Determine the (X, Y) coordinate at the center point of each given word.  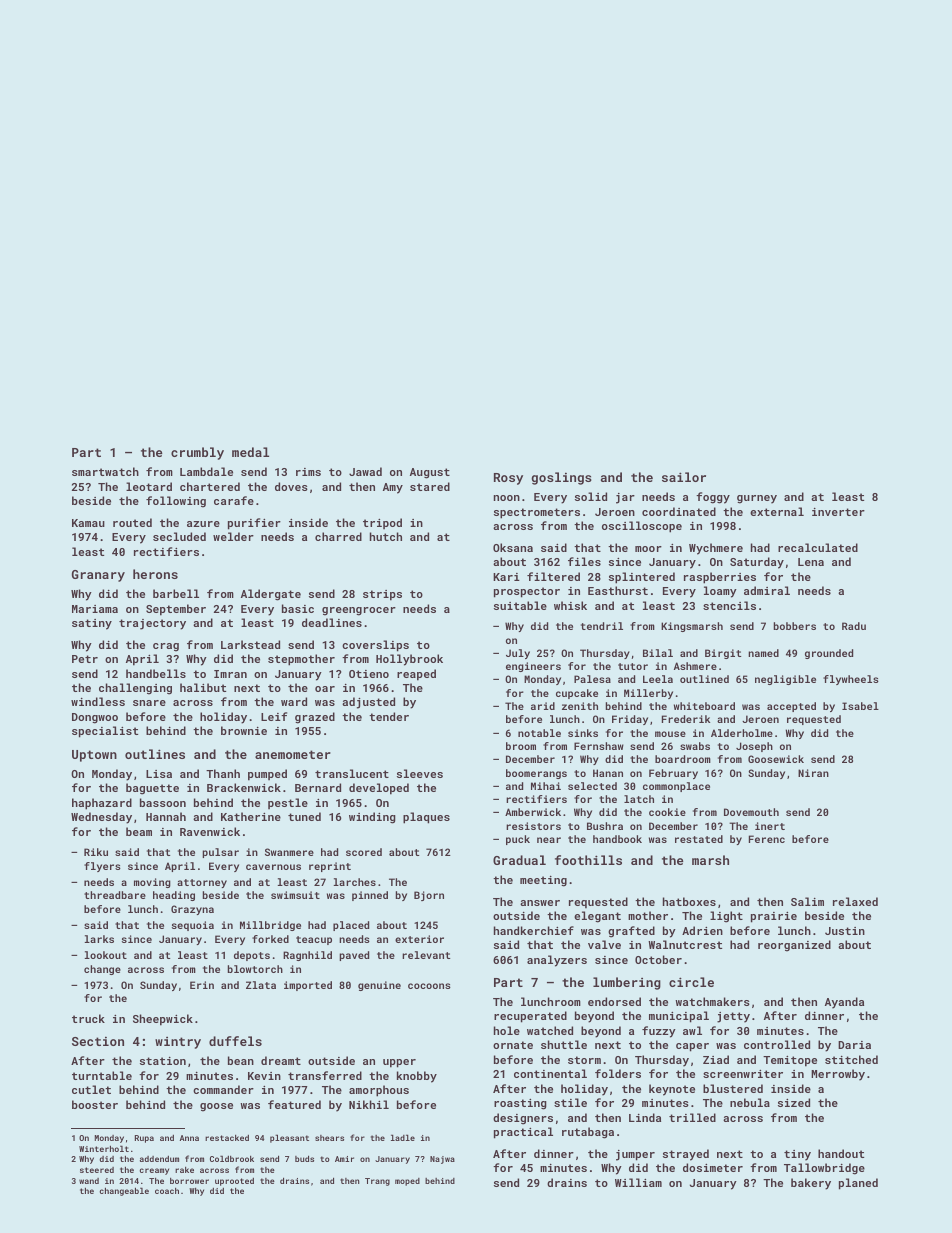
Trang (377, 1182)
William (638, 1182)
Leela (658, 679)
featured (294, 1104)
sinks (583, 733)
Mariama (95, 609)
